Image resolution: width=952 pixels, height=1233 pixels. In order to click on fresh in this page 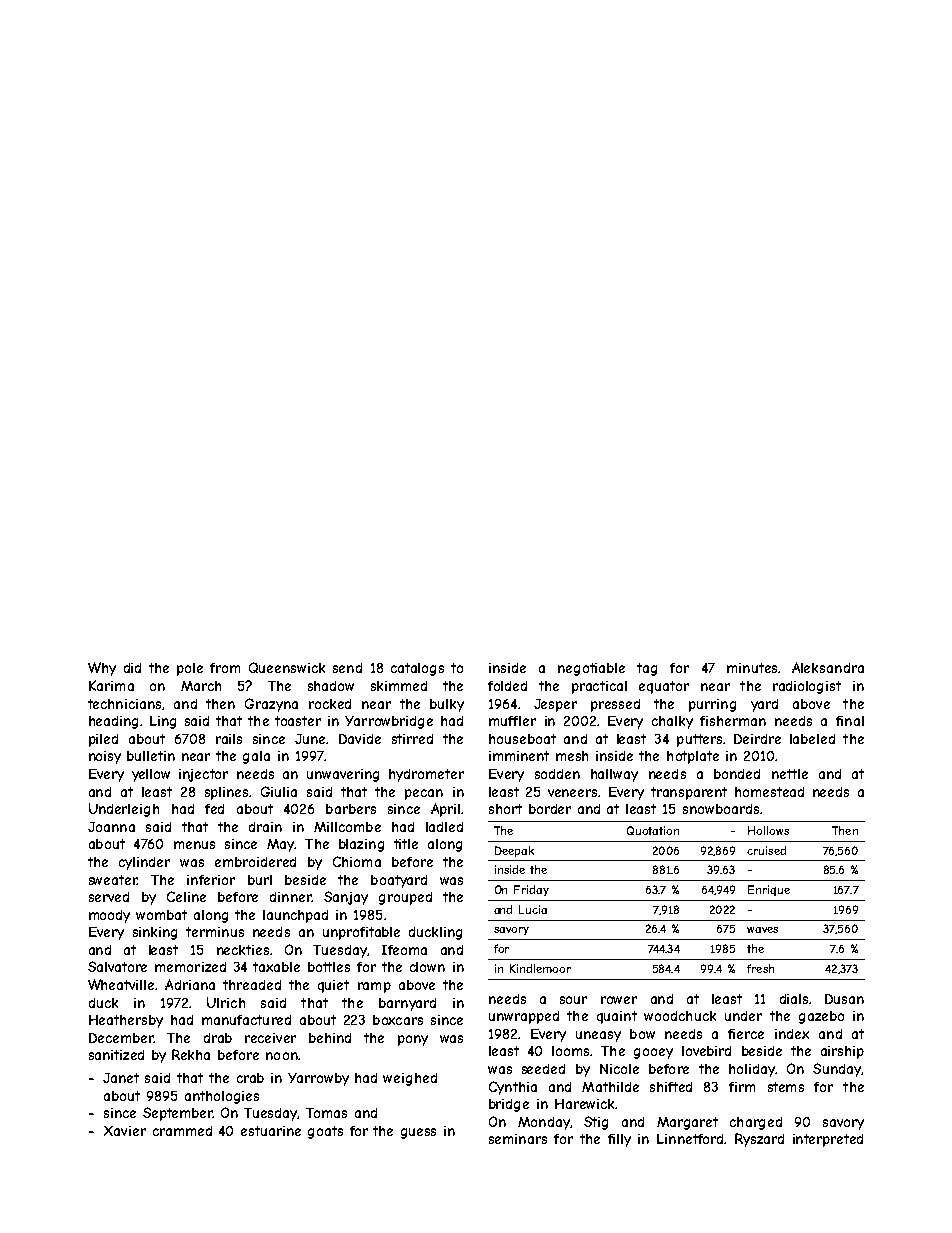, I will do `click(760, 968)`.
